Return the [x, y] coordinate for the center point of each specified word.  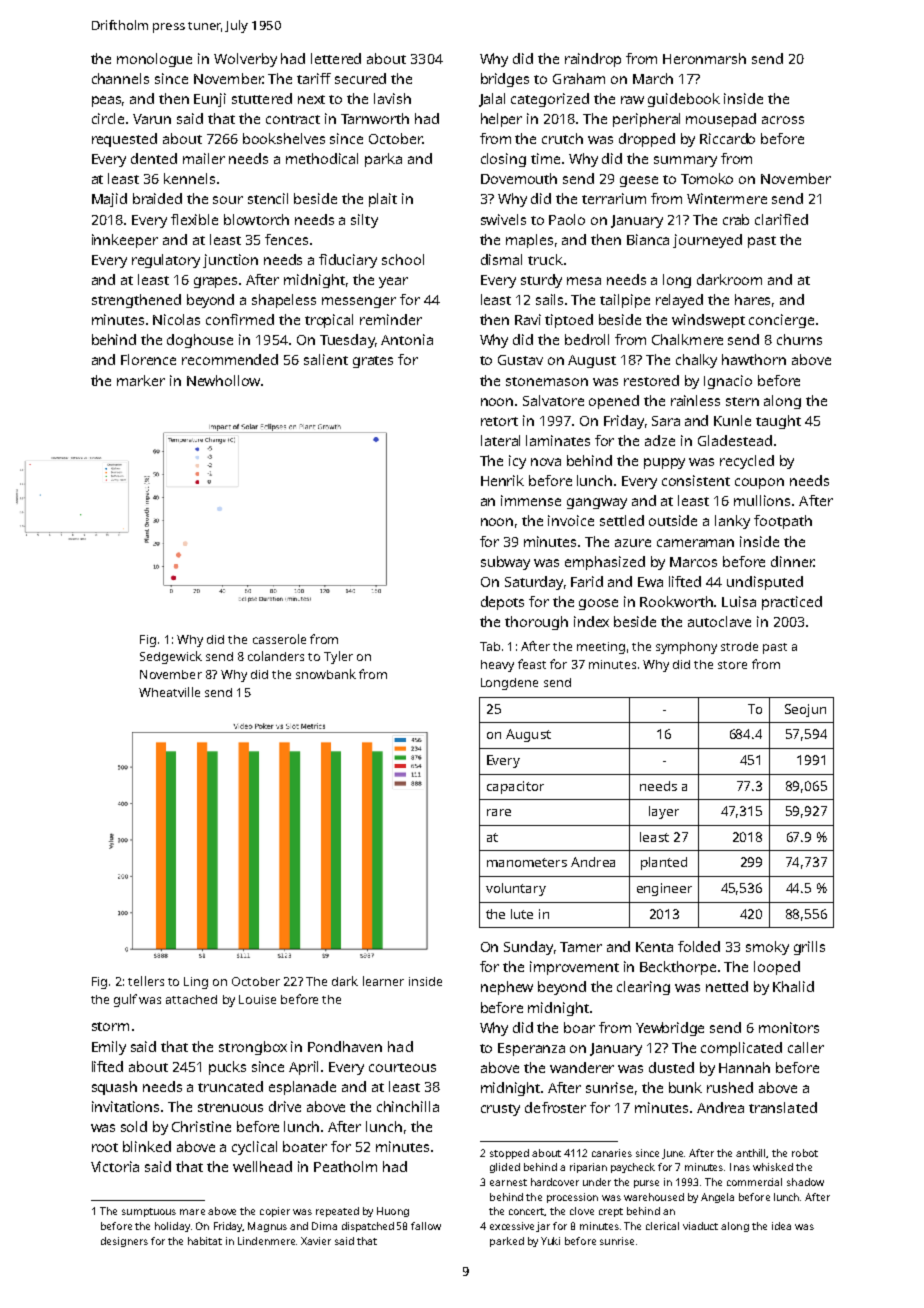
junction [230, 261]
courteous [402, 1067]
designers [124, 1242]
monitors [789, 1027]
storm [110, 1026]
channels [120, 78]
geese [639, 181]
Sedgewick [171, 657]
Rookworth [676, 601]
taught [778, 422]
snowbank [326, 674]
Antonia [407, 339]
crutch [562, 138]
